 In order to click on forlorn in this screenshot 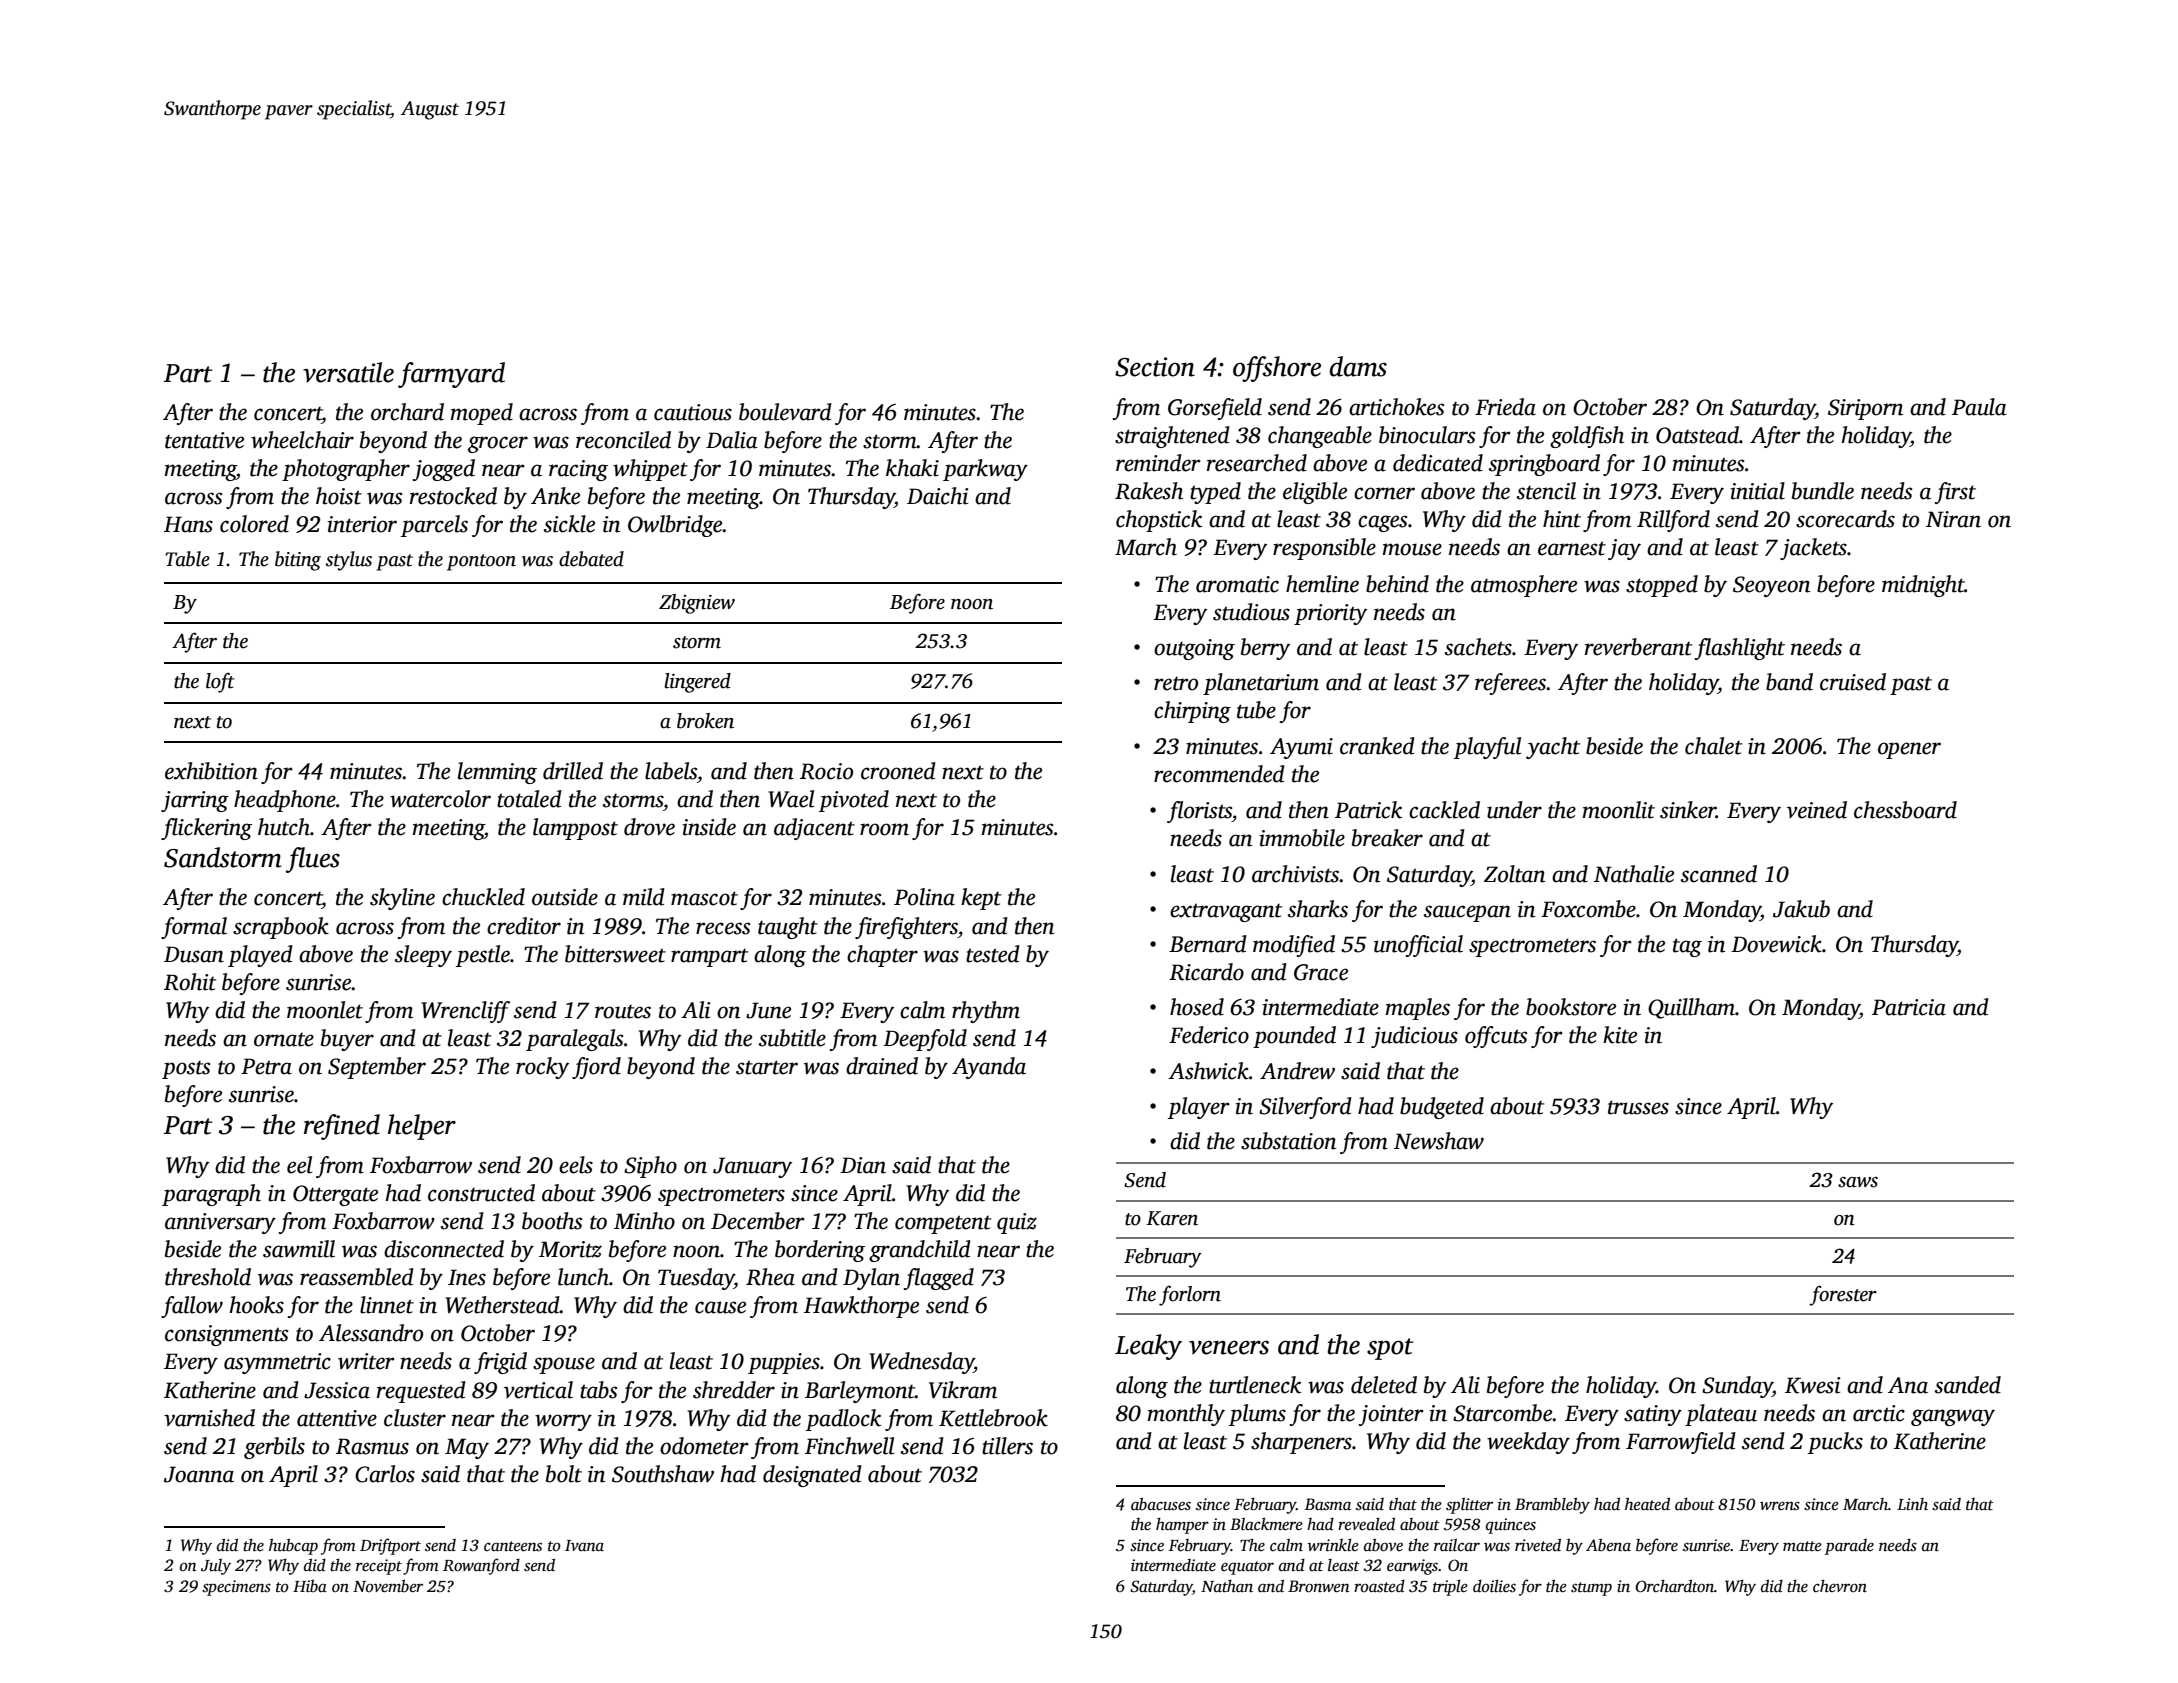, I will do `click(1190, 1295)`.
